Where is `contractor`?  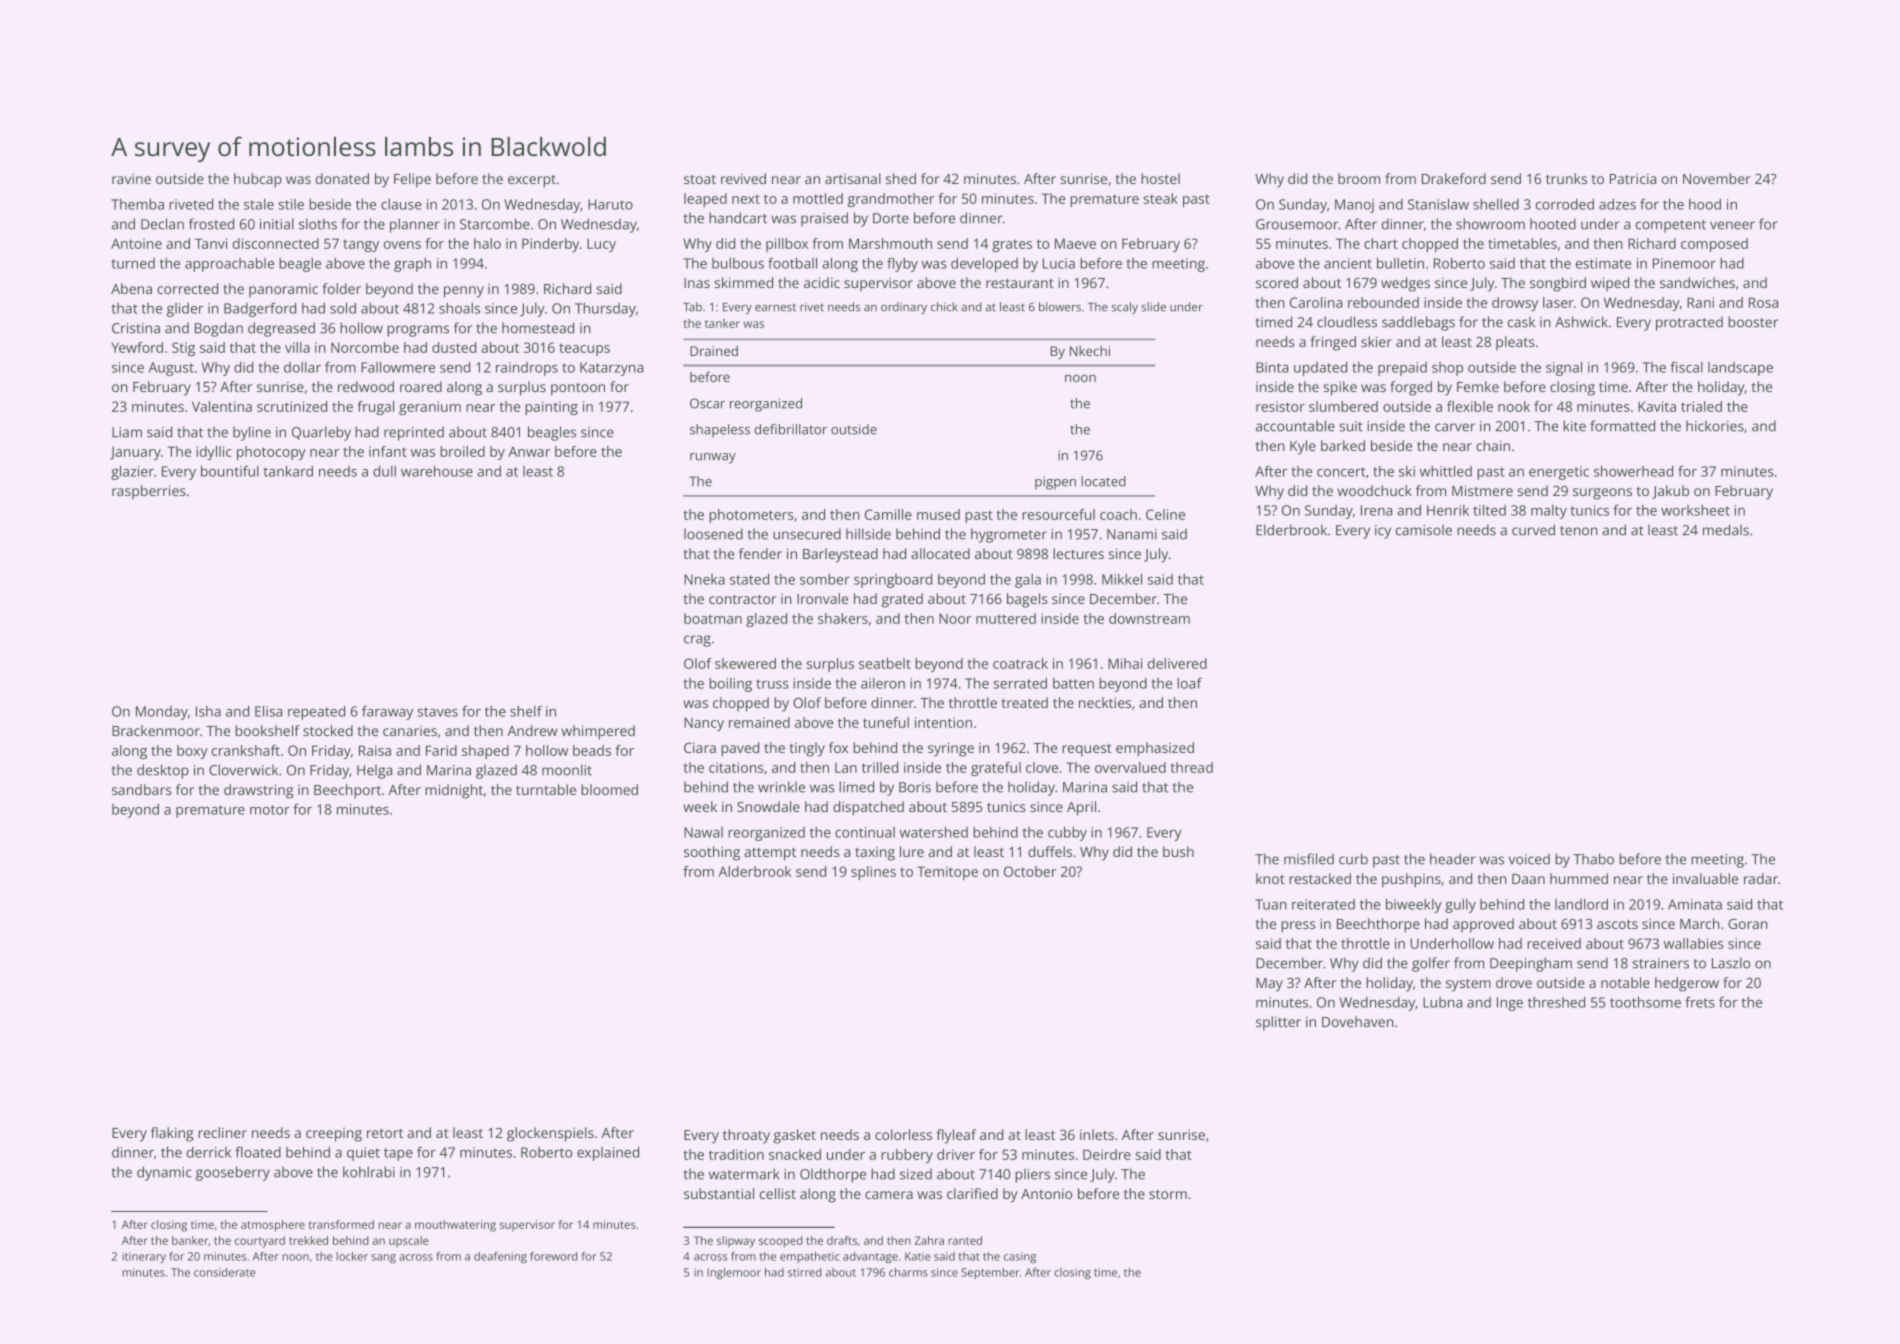
contractor is located at coordinates (742, 599).
